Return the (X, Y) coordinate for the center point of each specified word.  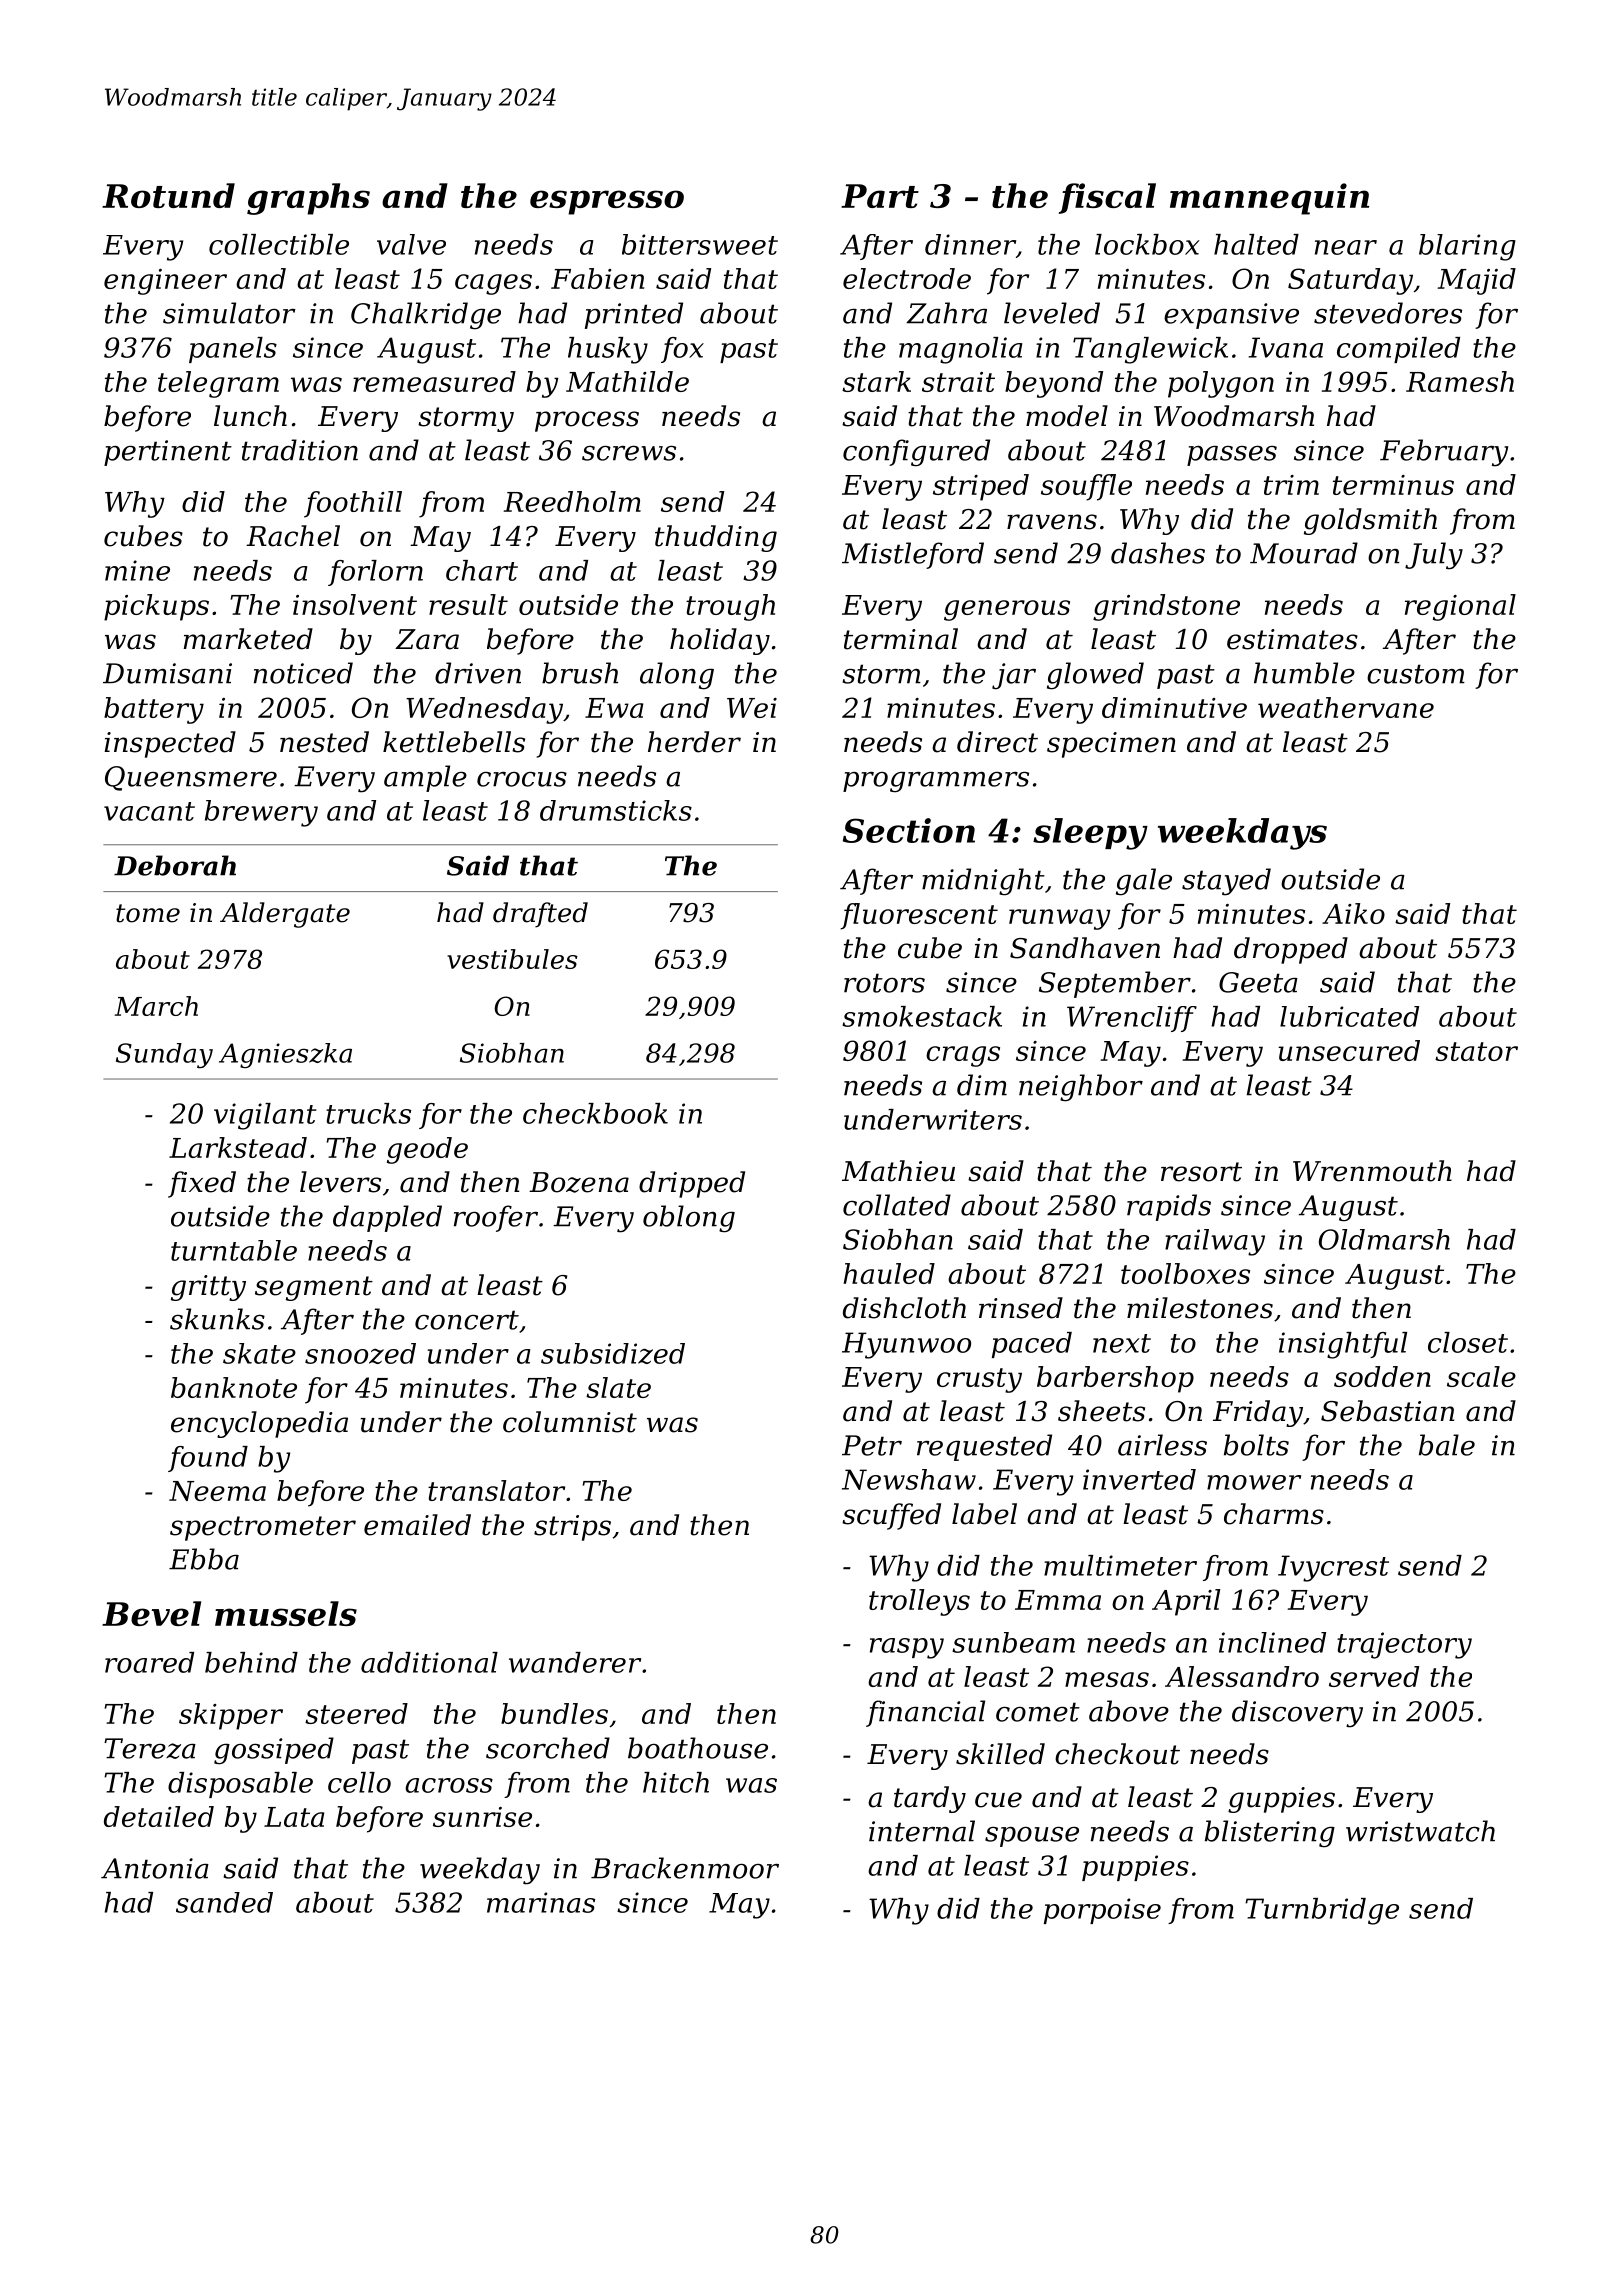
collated (897, 1205)
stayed (1226, 882)
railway (1215, 1242)
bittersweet (700, 244)
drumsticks (616, 810)
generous (1007, 610)
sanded (224, 1902)
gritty (208, 1288)
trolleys (919, 1602)
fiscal (1107, 198)
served (1374, 1676)
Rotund (168, 195)
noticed (303, 673)
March (156, 1006)
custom (1416, 674)
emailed (417, 1525)
